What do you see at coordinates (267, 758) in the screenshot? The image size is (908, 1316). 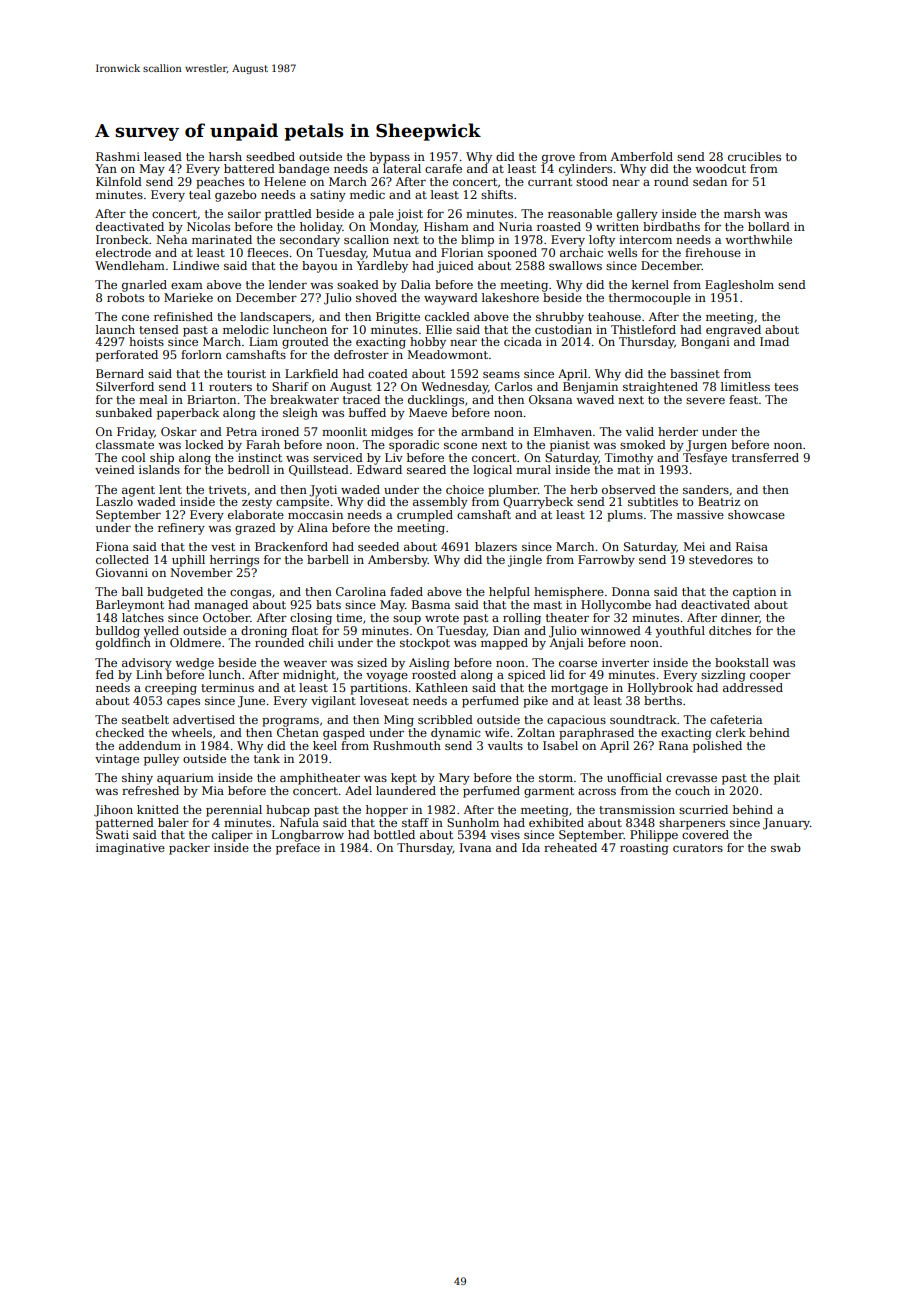 I see `tank` at bounding box center [267, 758].
